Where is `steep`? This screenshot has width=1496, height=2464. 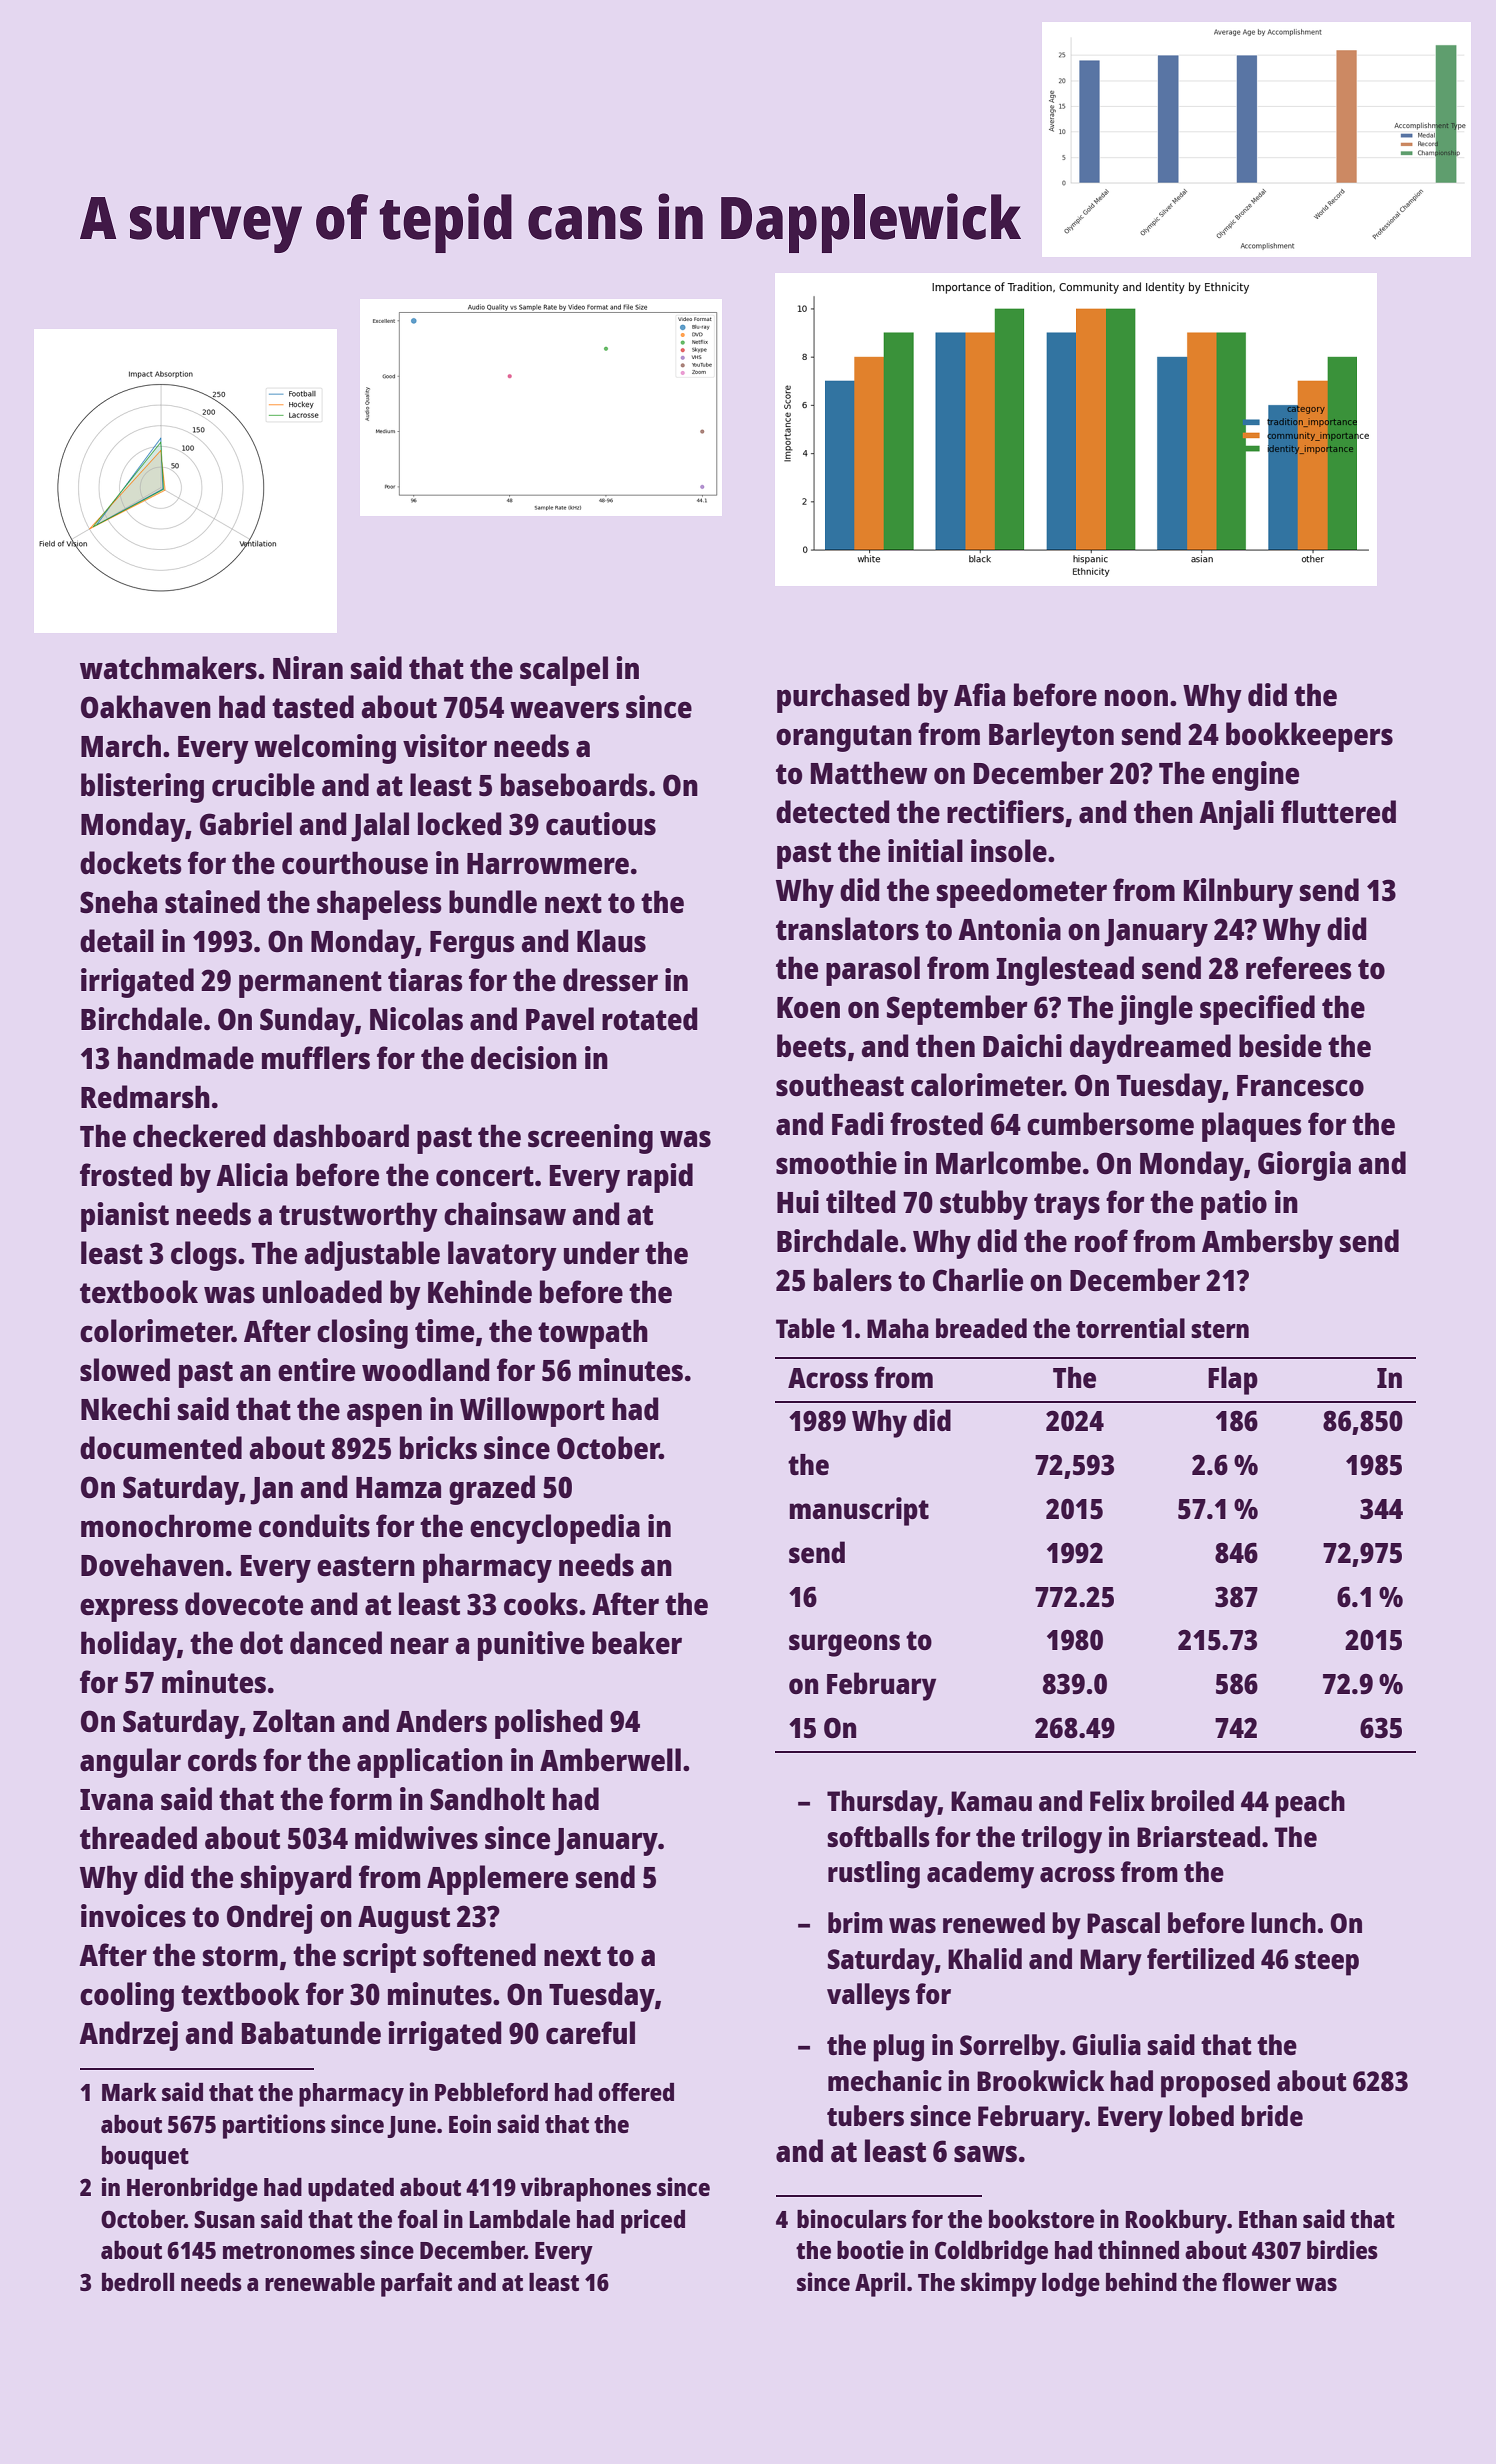
steep is located at coordinates (1327, 1963).
